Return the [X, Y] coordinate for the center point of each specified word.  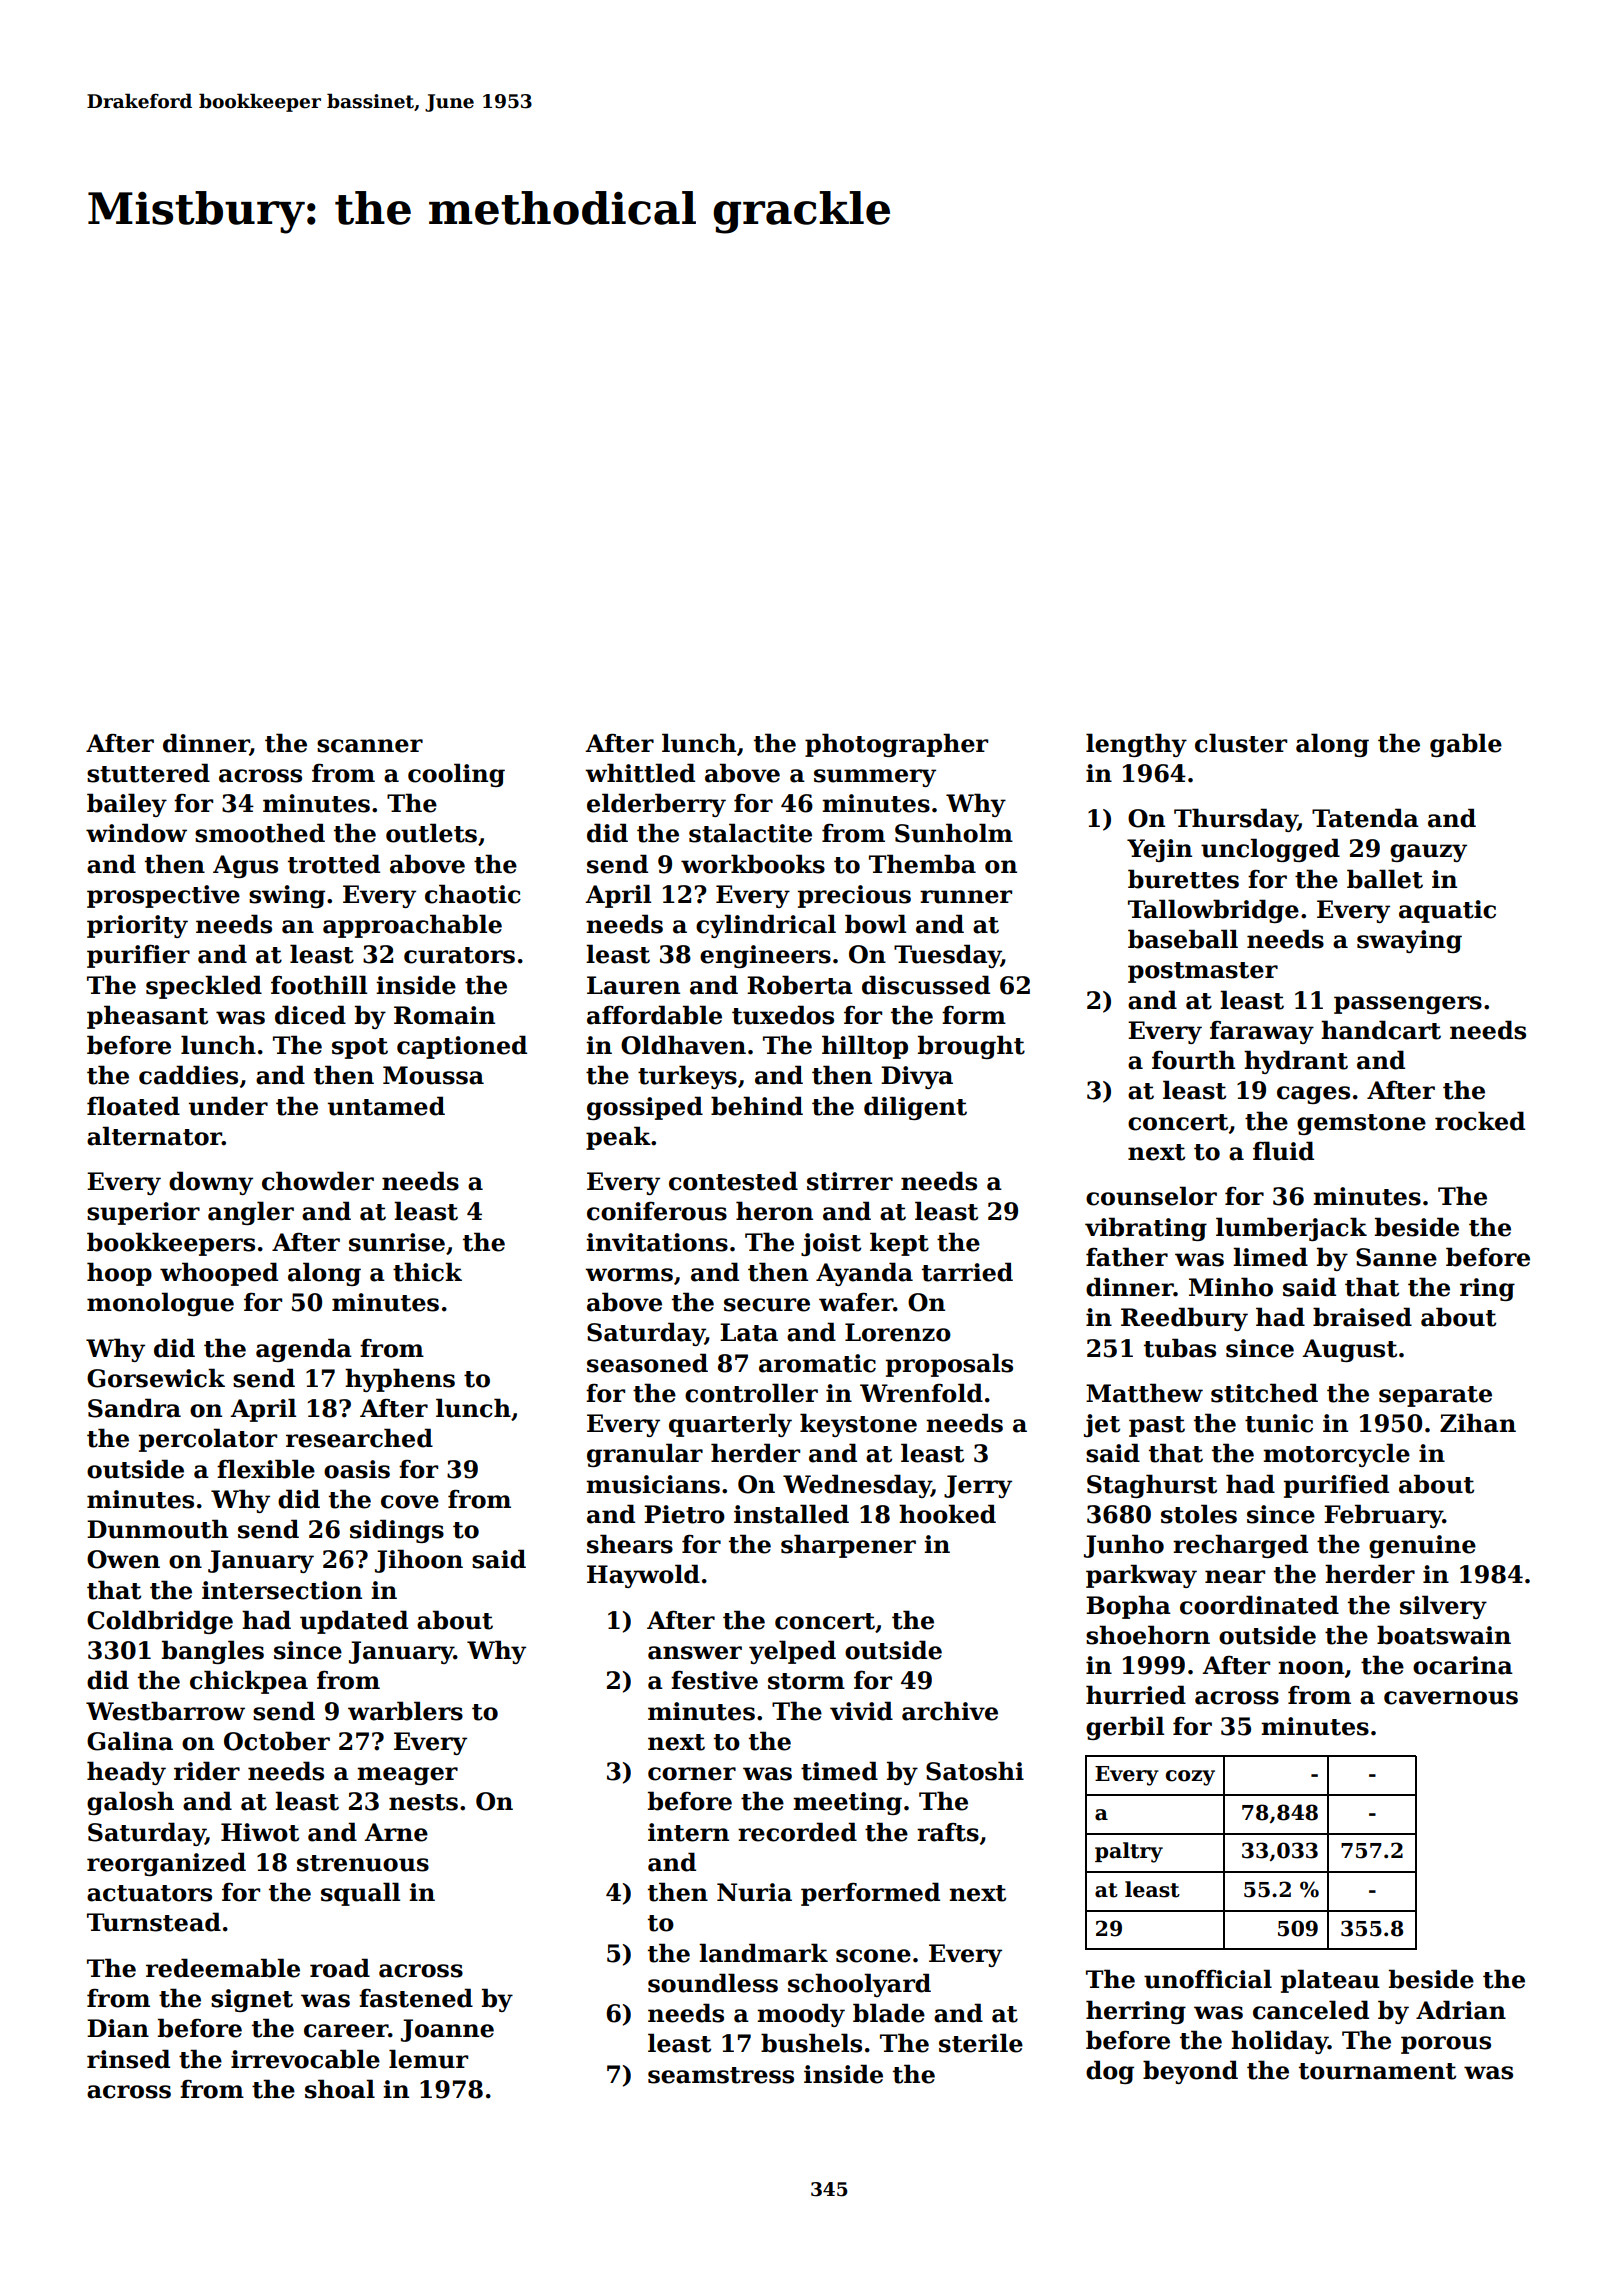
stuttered [148, 773]
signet [252, 2000]
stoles [1199, 1514]
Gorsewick [156, 1378]
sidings [397, 1531]
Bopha [1128, 1607]
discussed [926, 985]
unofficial [1208, 1979]
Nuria [754, 1892]
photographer [896, 745]
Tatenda [1365, 818]
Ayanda [864, 1274]
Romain [444, 1015]
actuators [149, 1893]
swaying [1409, 941]
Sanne [1396, 1257]
